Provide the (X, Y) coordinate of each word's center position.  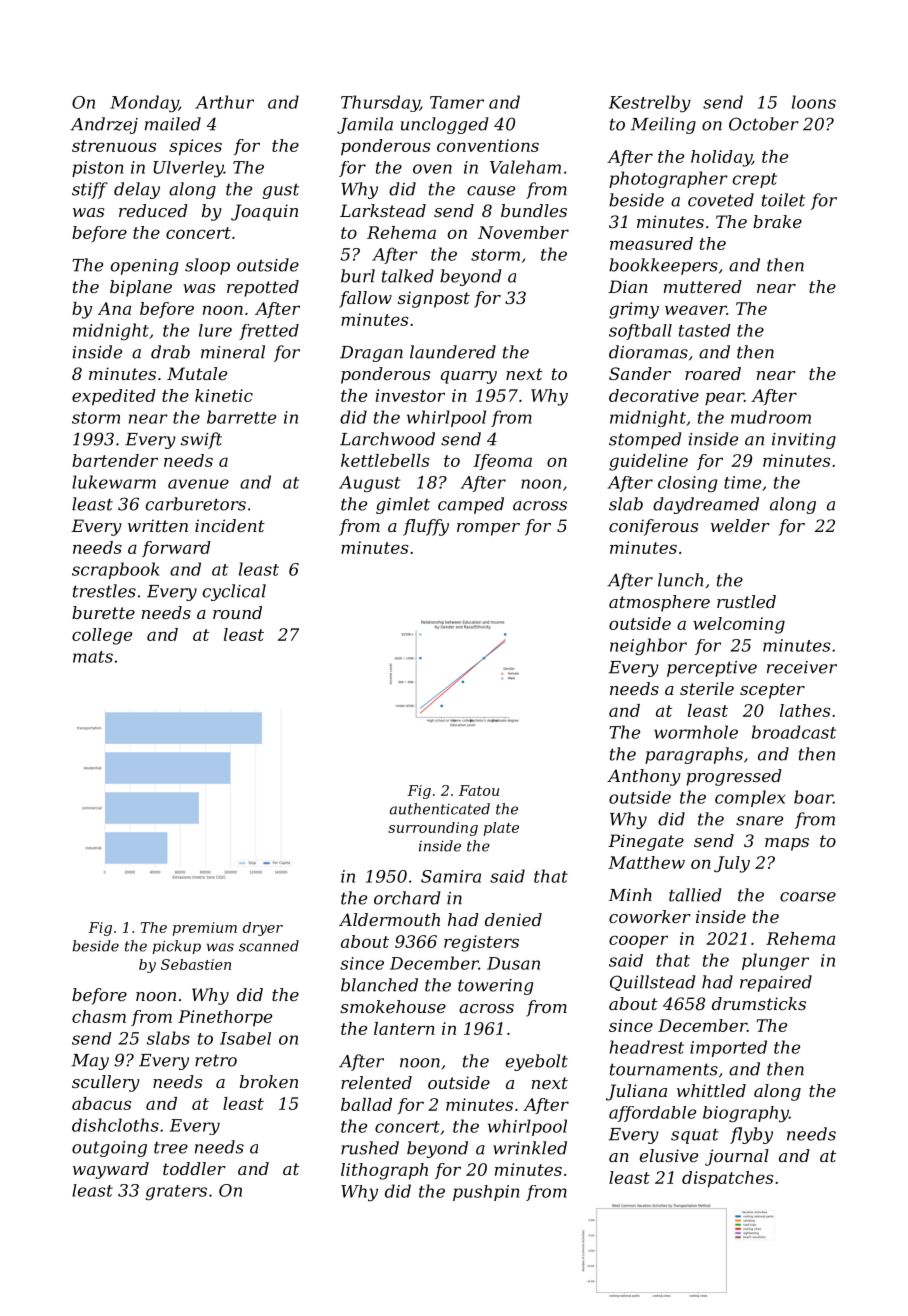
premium (205, 929)
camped (471, 505)
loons (814, 102)
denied (513, 919)
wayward (111, 1170)
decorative (654, 395)
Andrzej (104, 125)
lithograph (384, 1171)
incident (230, 525)
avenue (198, 484)
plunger (775, 961)
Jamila (365, 125)
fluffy (426, 527)
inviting (804, 441)
